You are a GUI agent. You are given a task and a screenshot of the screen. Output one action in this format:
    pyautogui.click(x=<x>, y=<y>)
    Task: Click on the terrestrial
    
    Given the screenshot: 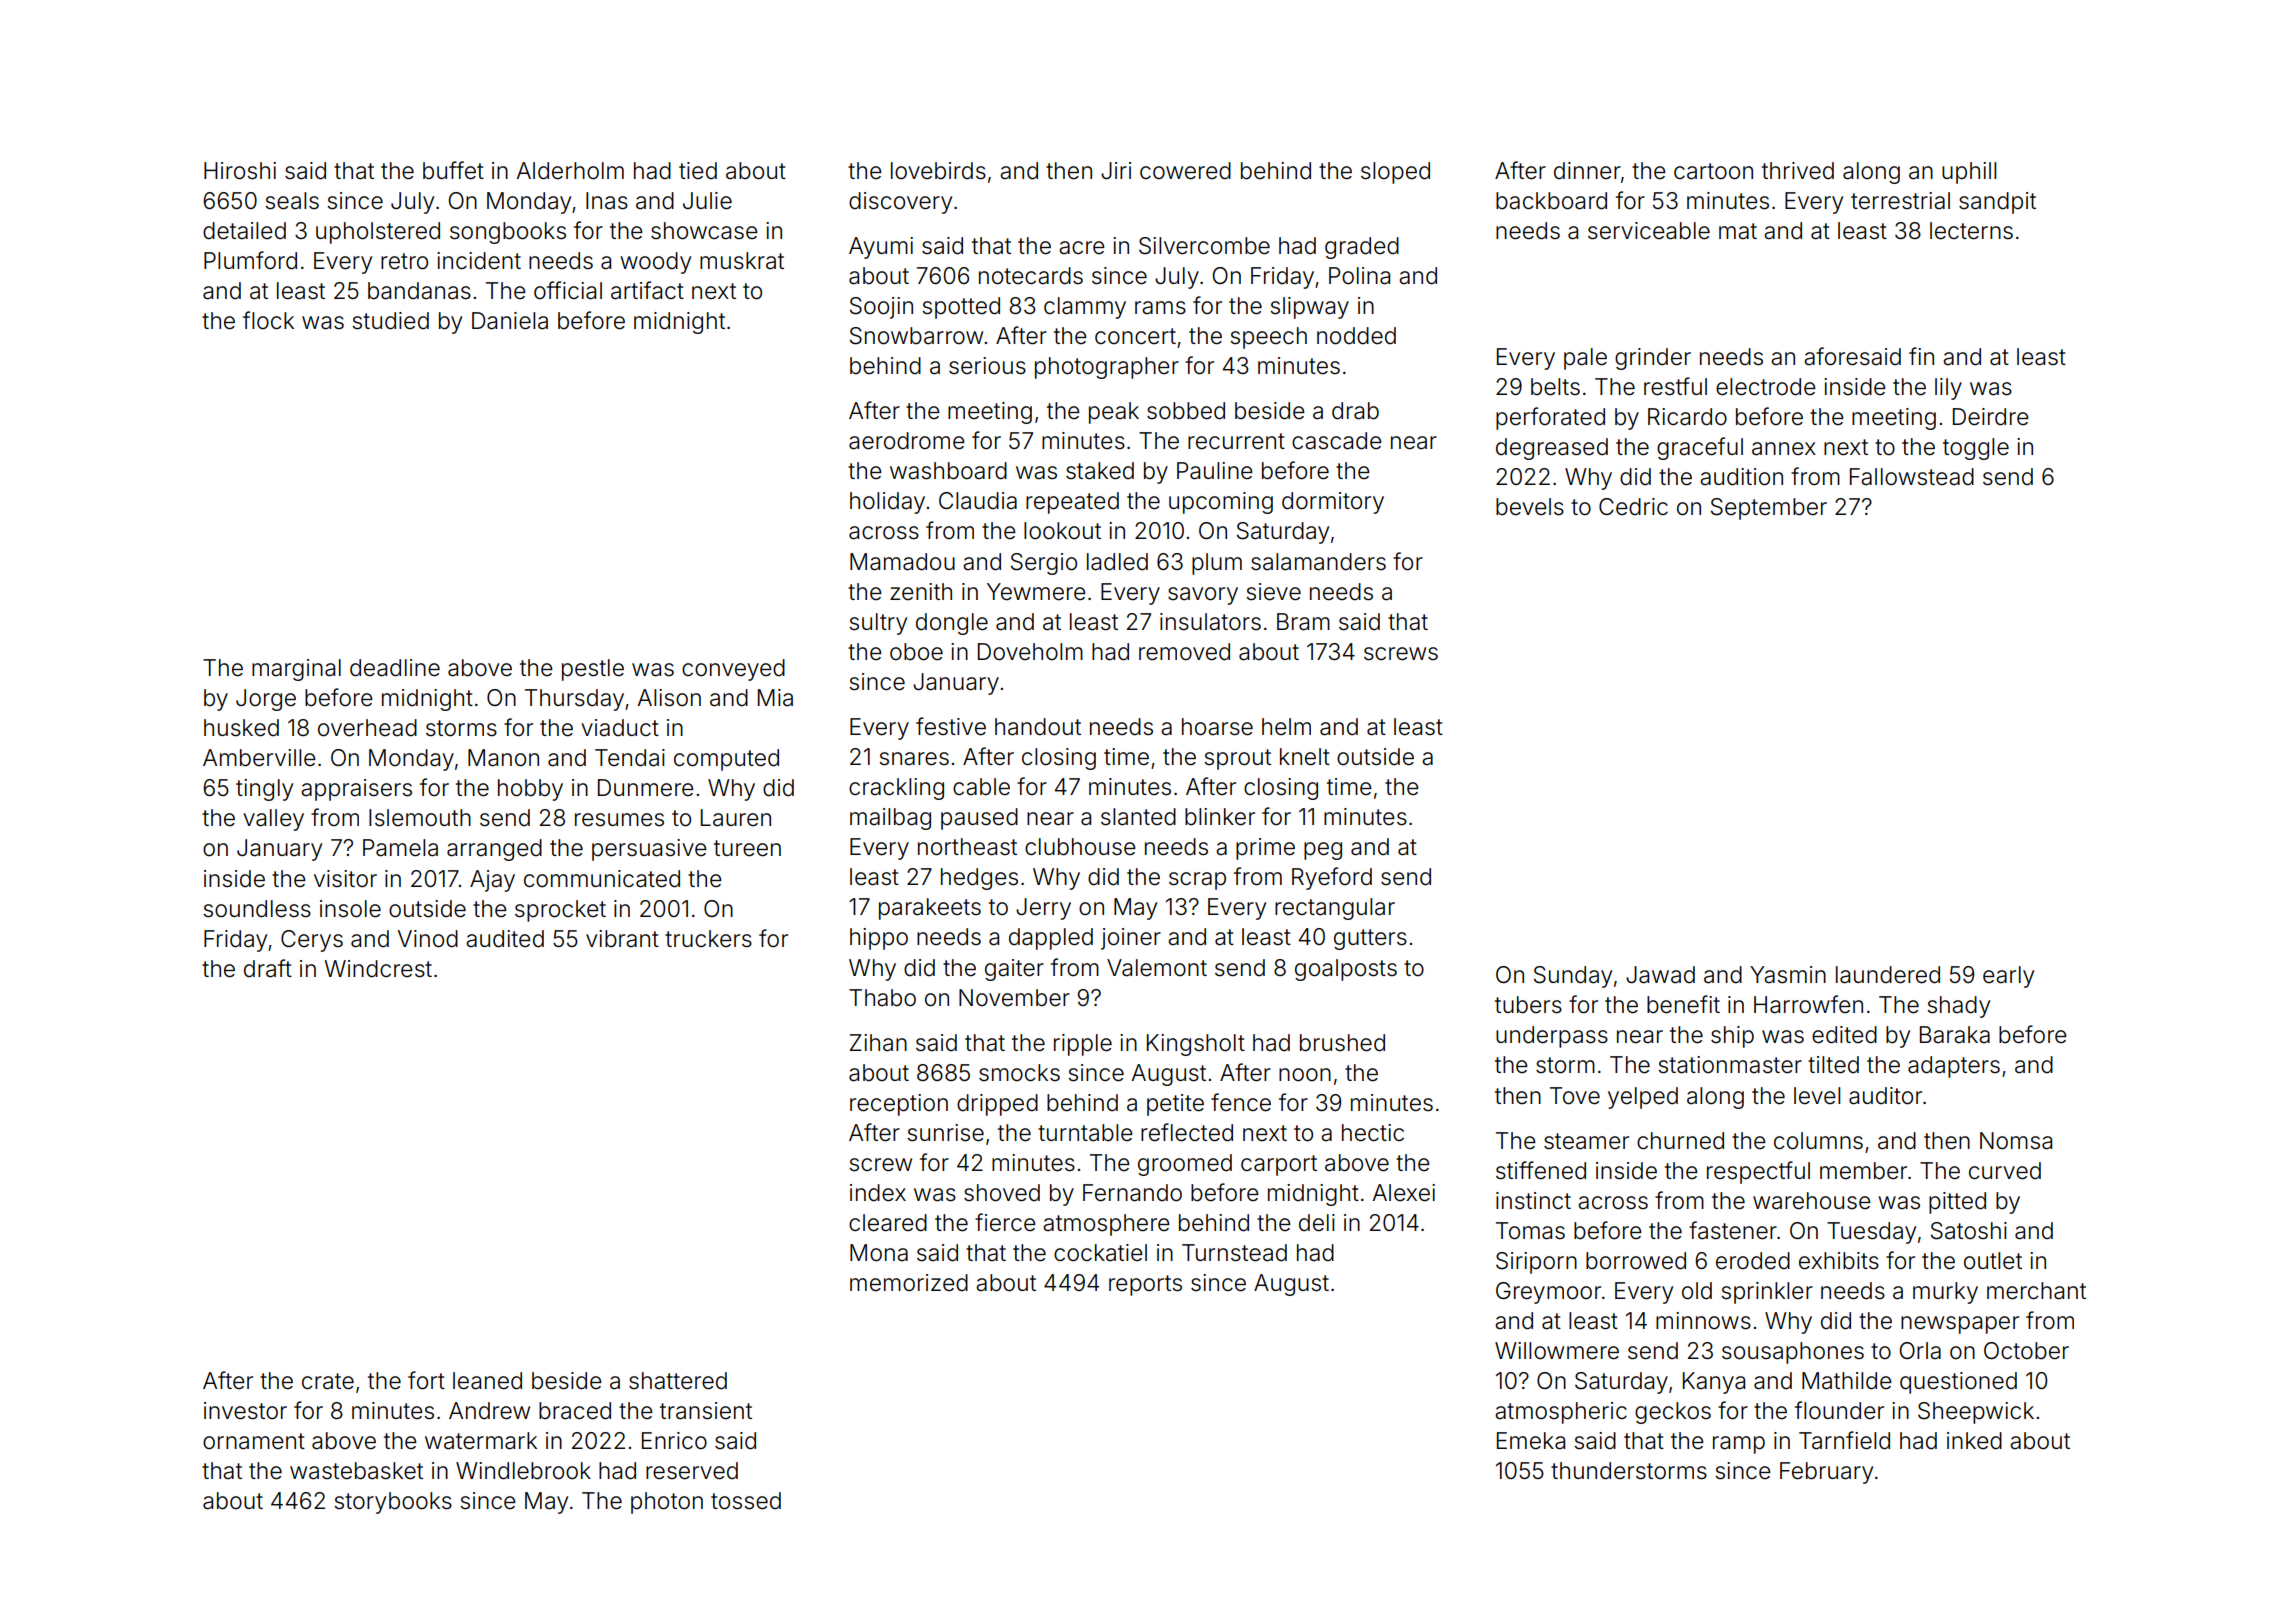 What is the action you would take?
    pyautogui.click(x=1900, y=201)
